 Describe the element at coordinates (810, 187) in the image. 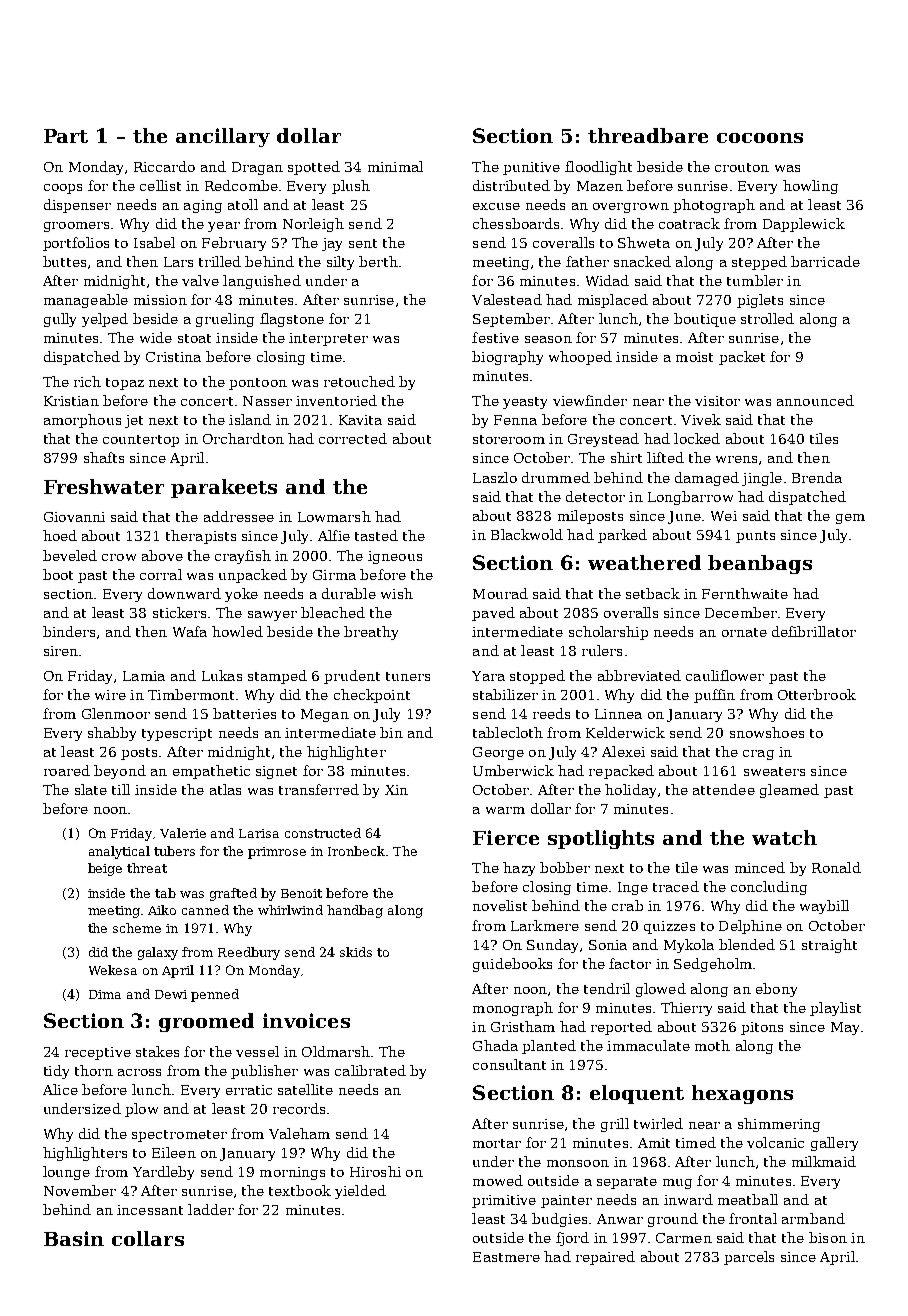

I see `howling` at that location.
